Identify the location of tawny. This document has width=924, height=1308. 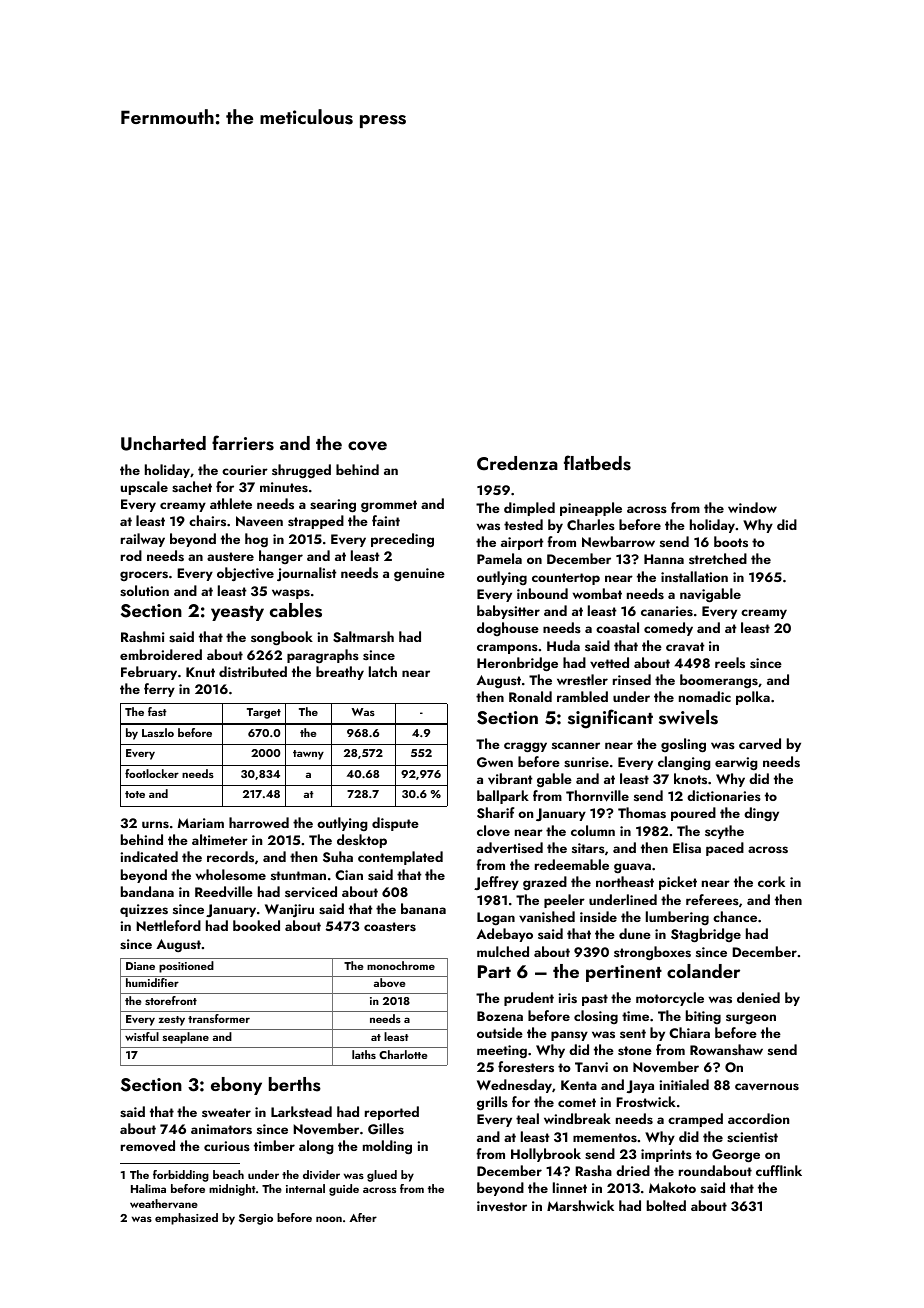
(308, 755).
